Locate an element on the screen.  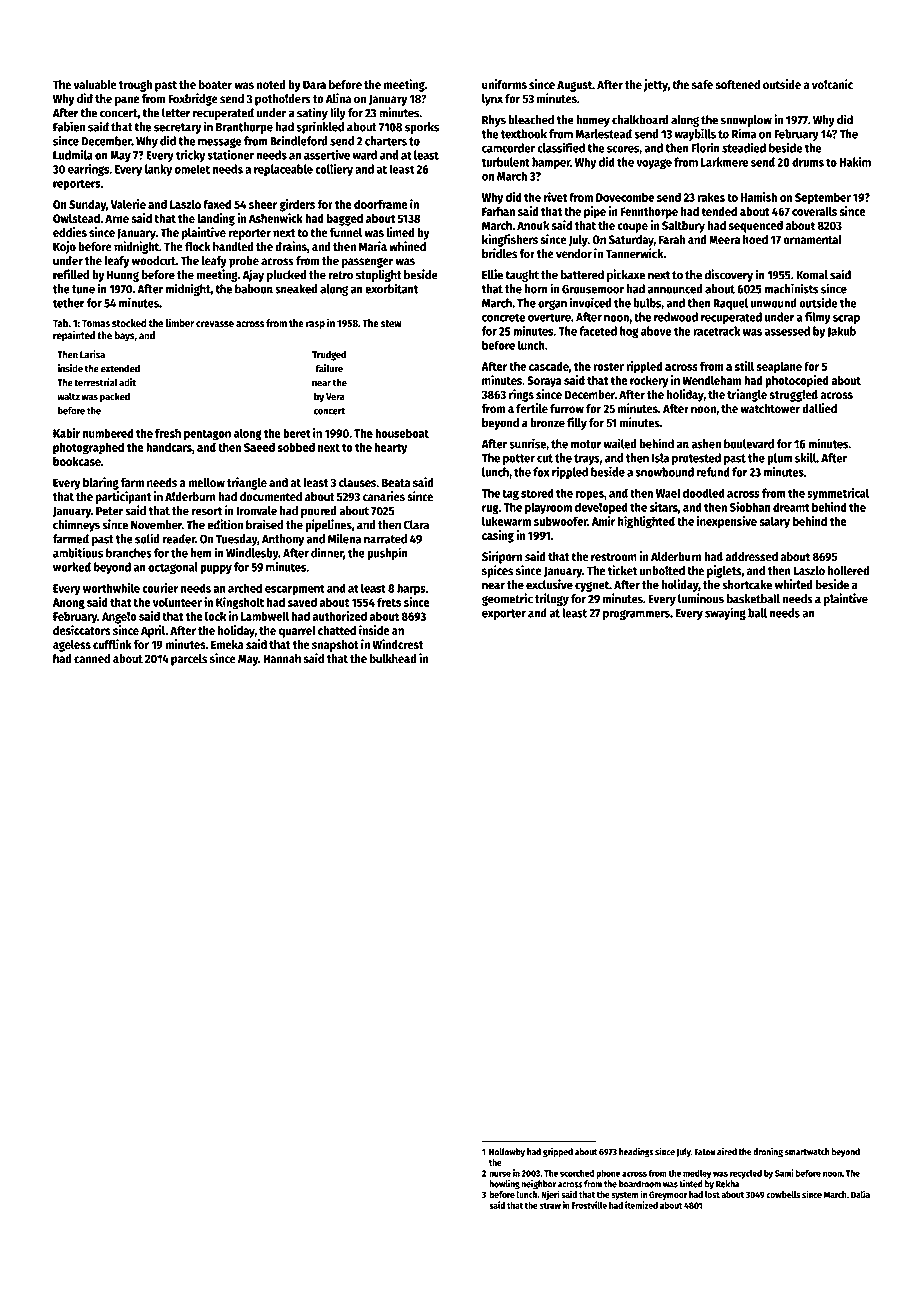
Fatou is located at coordinates (705, 1152).
